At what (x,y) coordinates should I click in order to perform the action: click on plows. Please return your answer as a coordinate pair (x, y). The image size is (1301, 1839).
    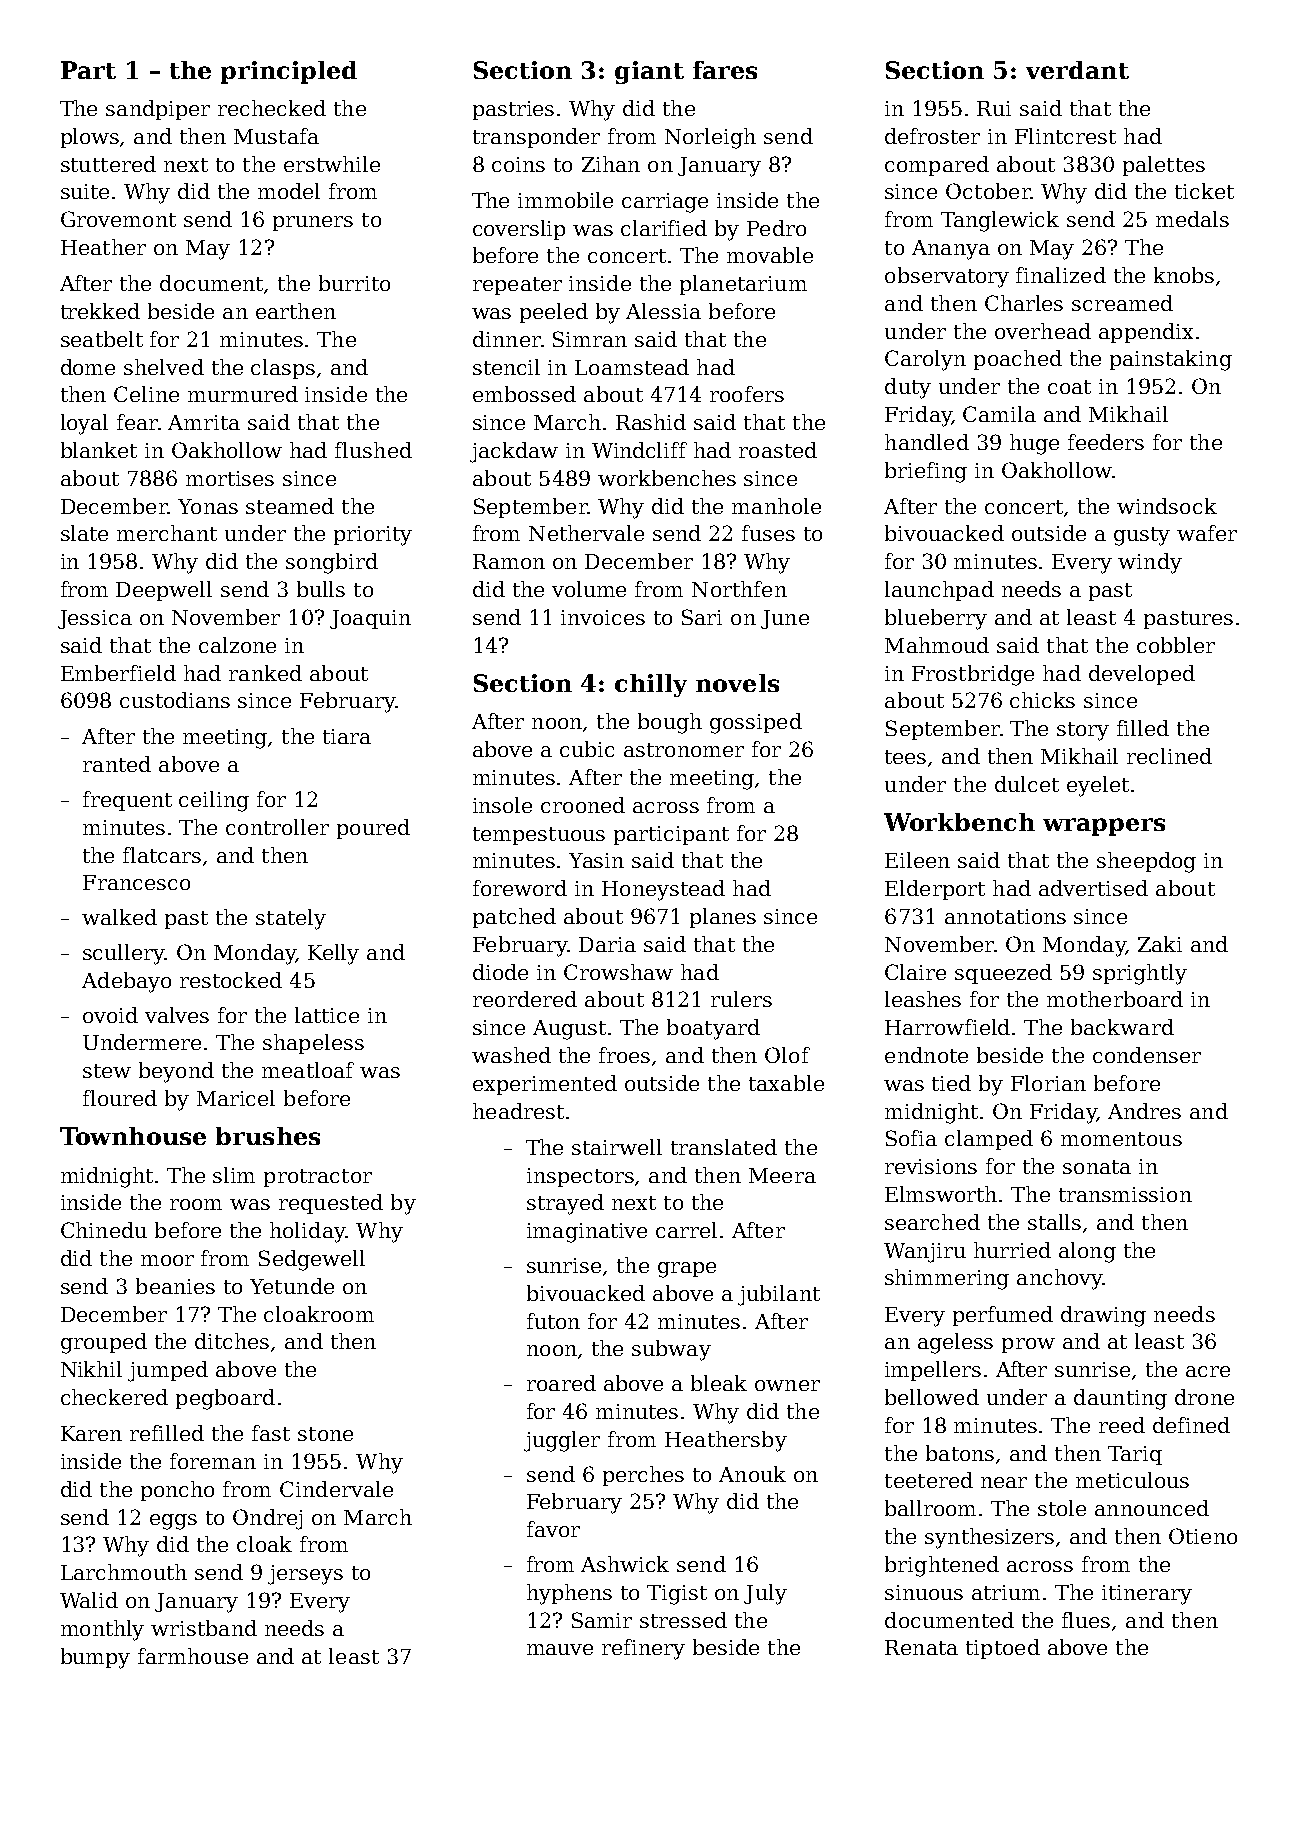
    Looking at the image, I should click on (90, 138).
